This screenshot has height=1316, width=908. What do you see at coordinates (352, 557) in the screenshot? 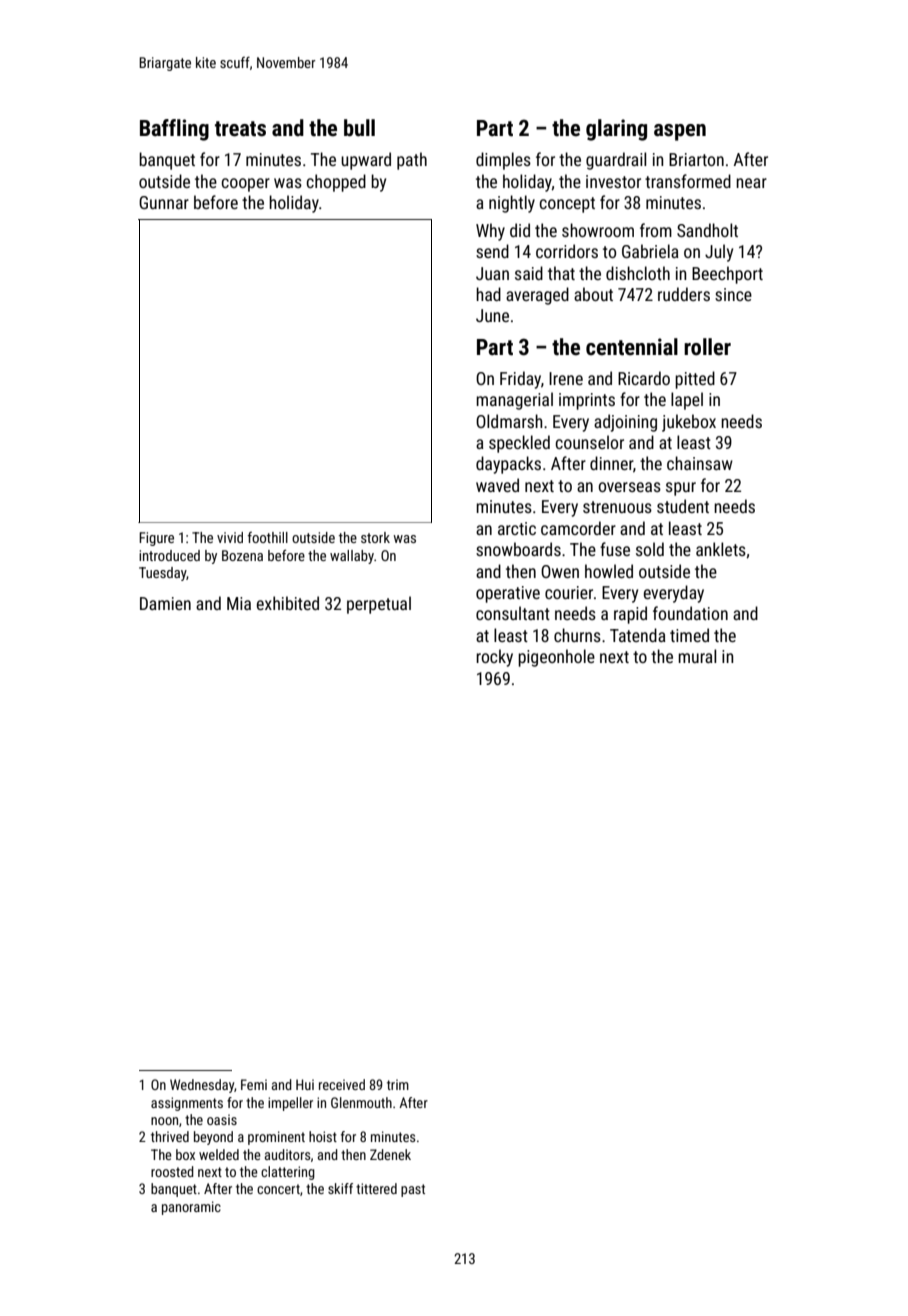
I see `wallaby` at bounding box center [352, 557].
